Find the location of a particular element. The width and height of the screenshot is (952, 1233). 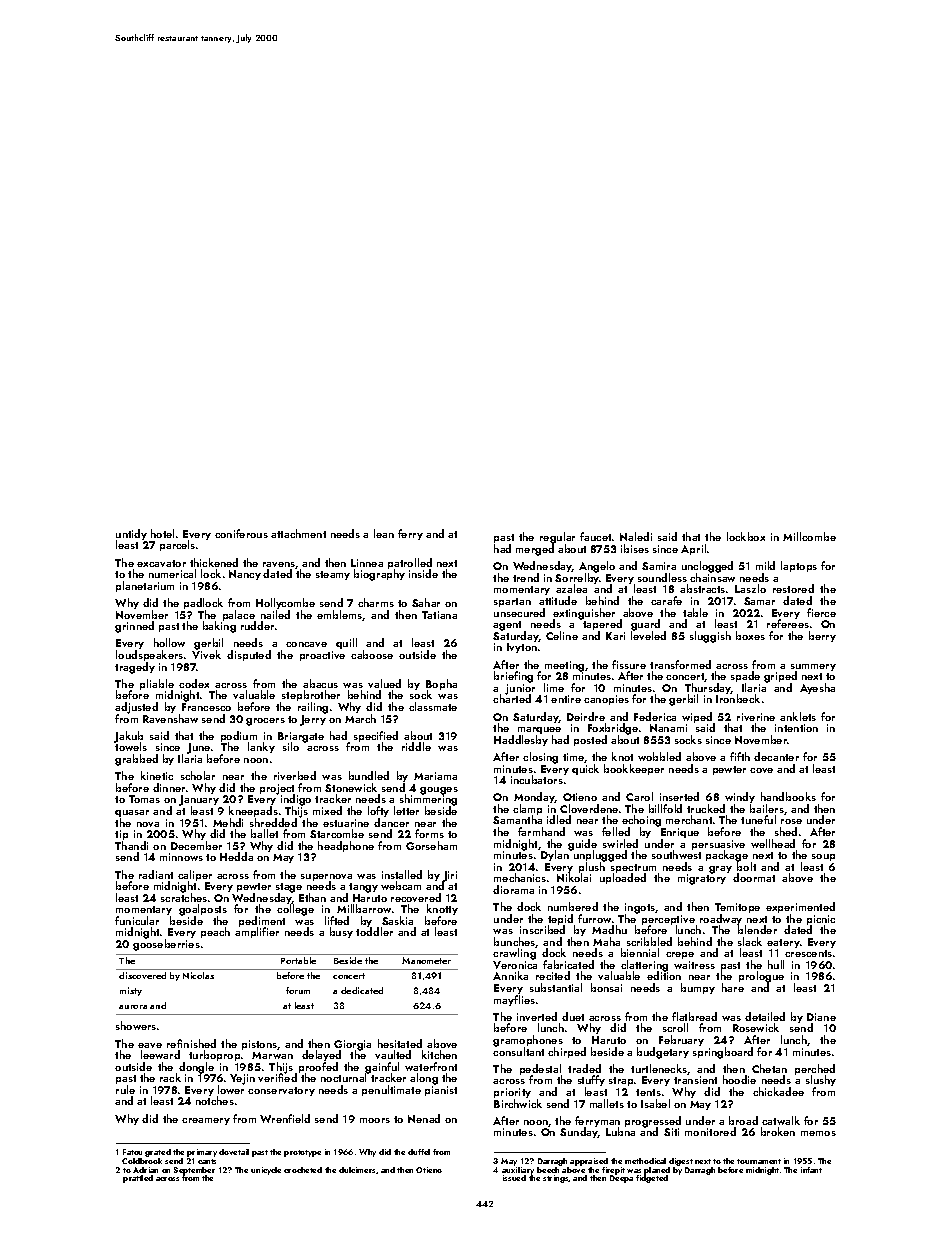

grated is located at coordinates (158, 1153).
